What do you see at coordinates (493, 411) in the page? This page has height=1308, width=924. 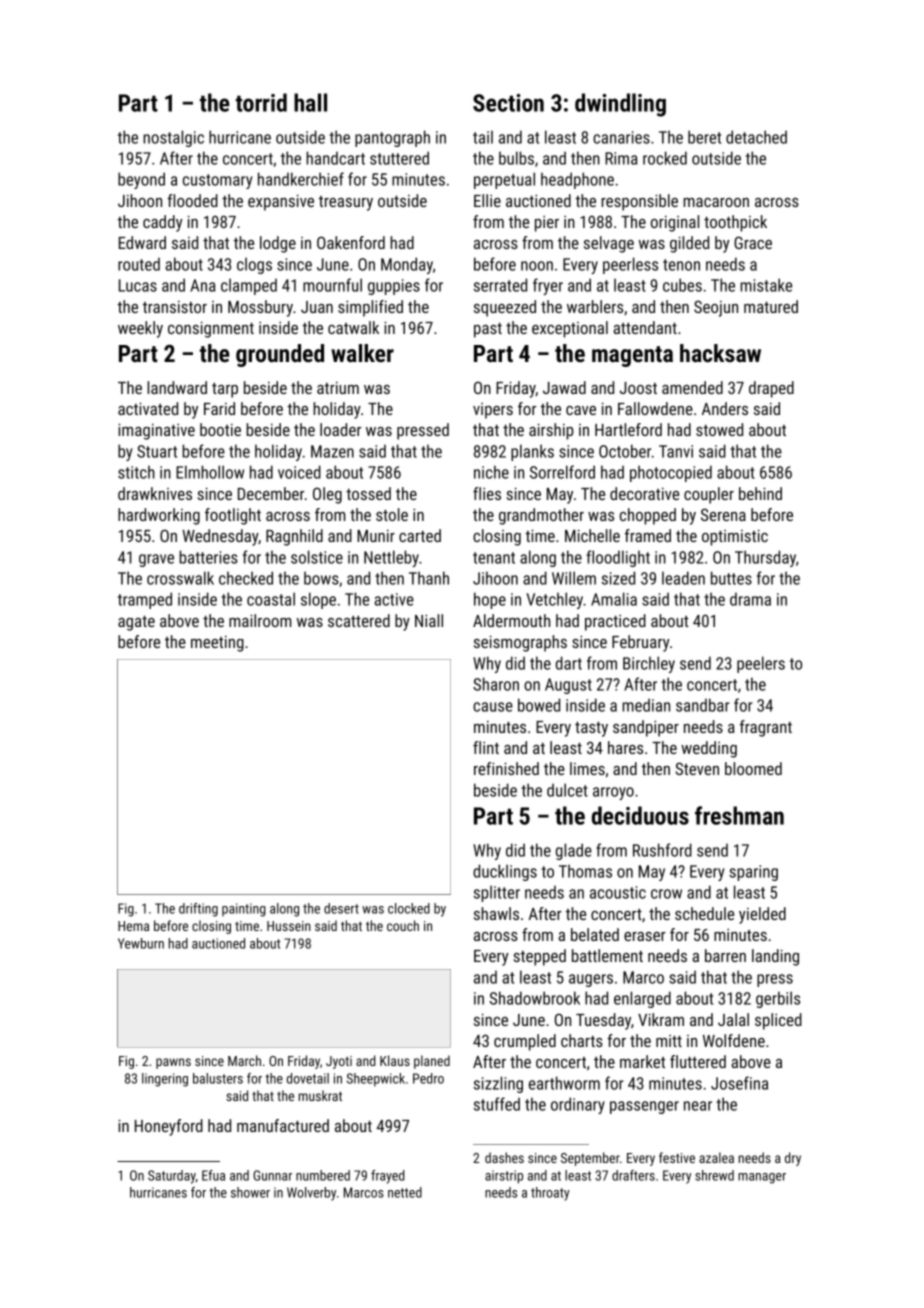 I see `vipers` at bounding box center [493, 411].
